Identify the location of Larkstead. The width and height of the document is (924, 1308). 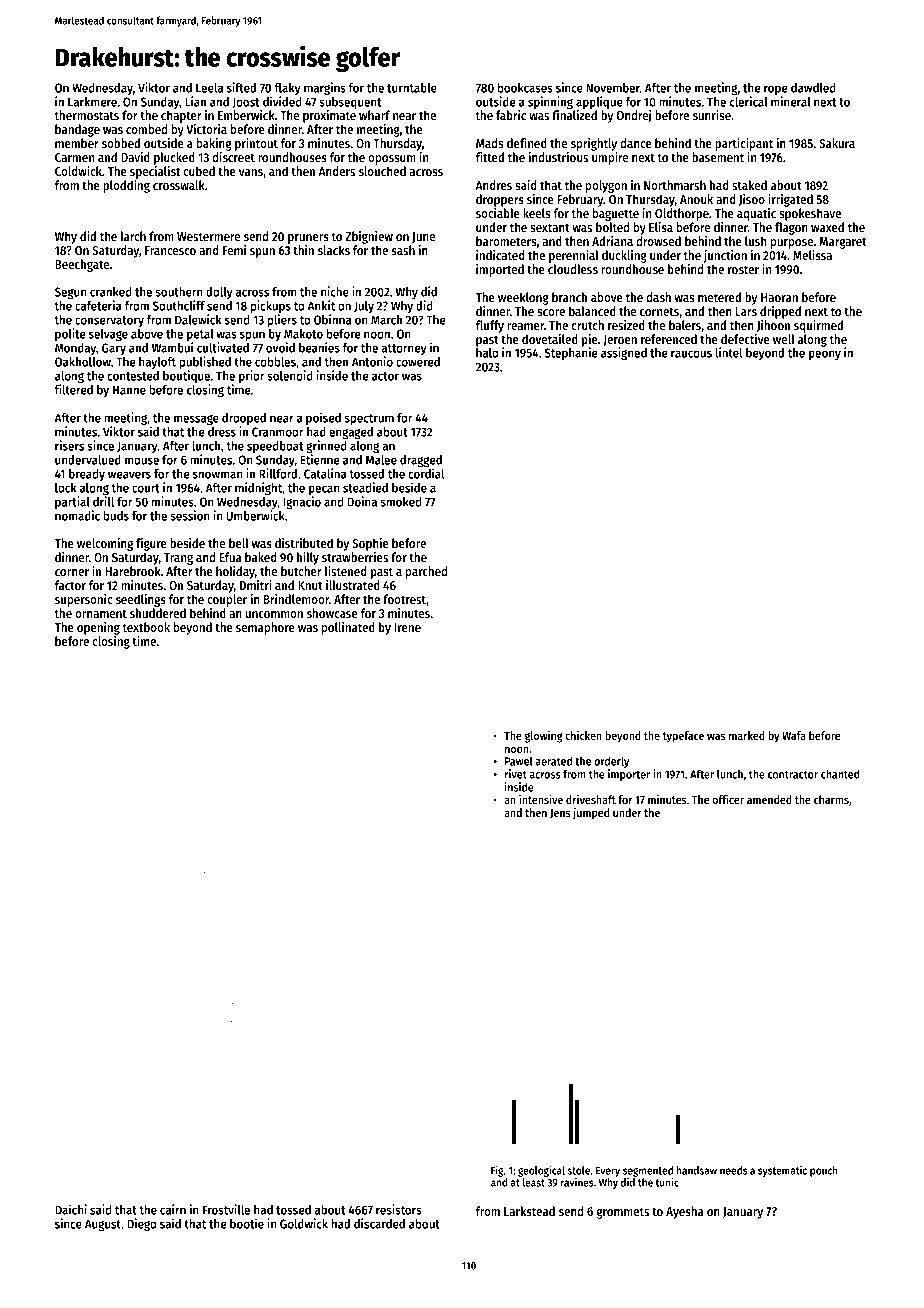
(529, 1211).
